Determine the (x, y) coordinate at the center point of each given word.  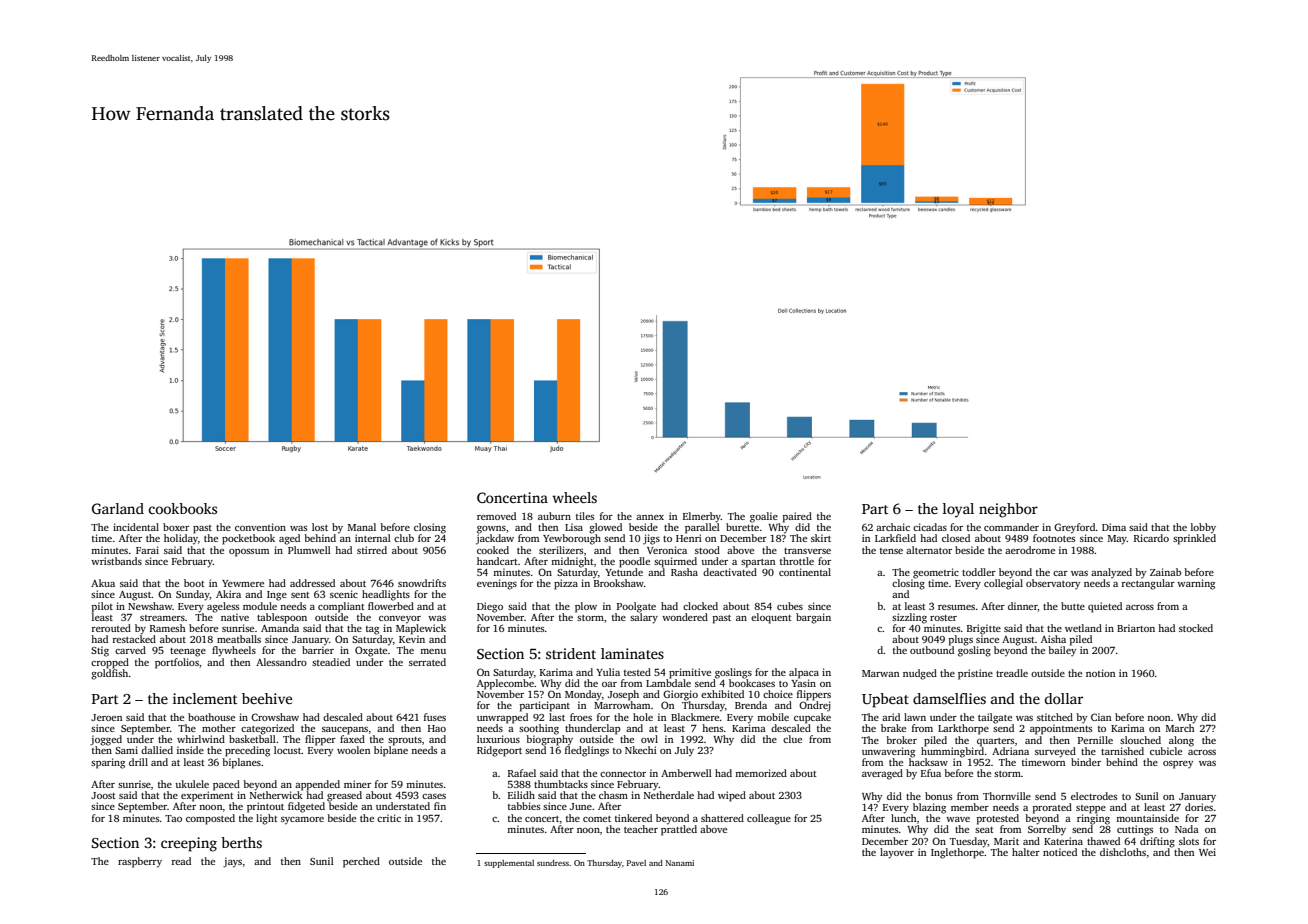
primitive (690, 673)
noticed (1060, 852)
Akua (103, 583)
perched (361, 862)
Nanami (680, 863)
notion (1100, 673)
